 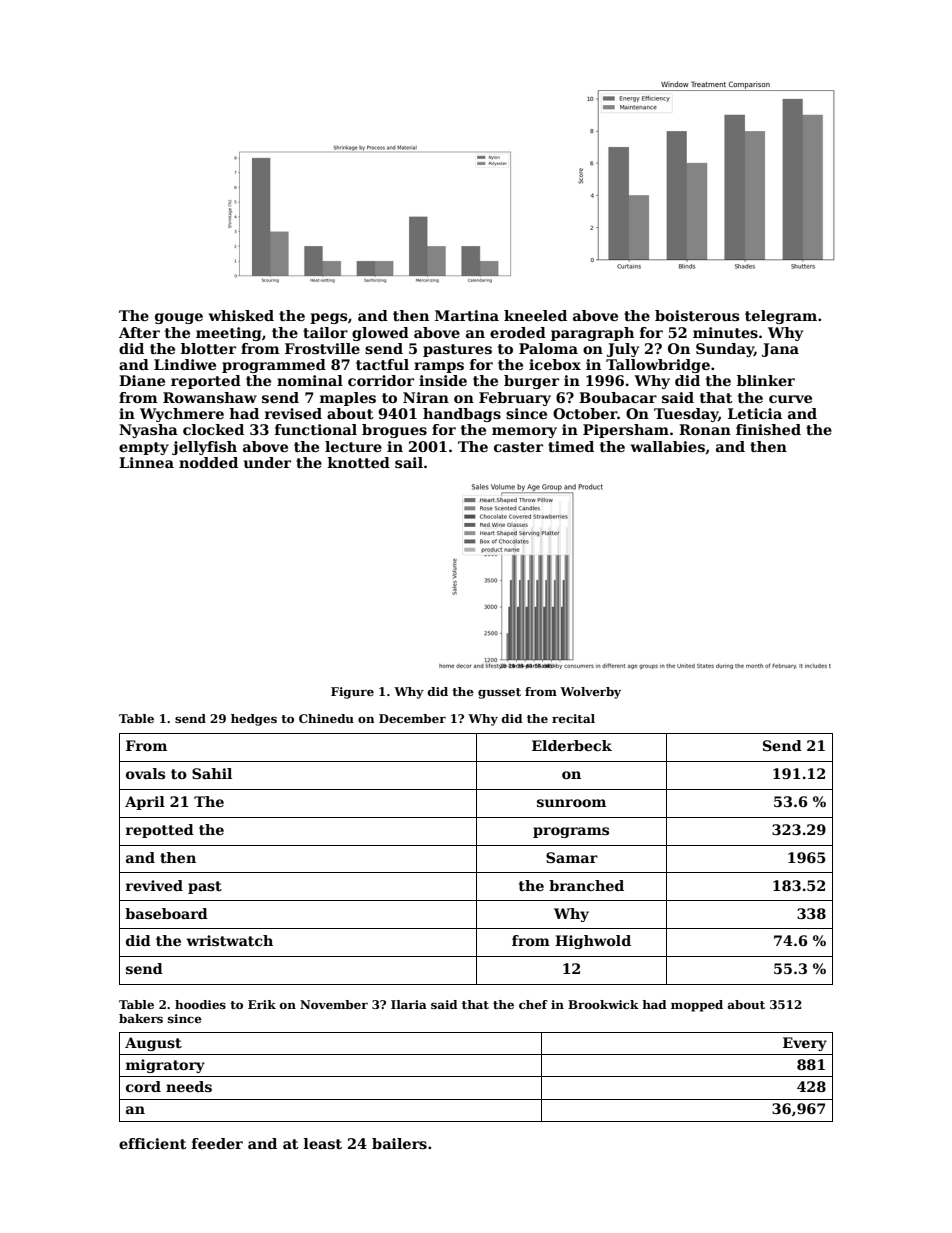 What do you see at coordinates (573, 718) in the screenshot?
I see `recital` at bounding box center [573, 718].
